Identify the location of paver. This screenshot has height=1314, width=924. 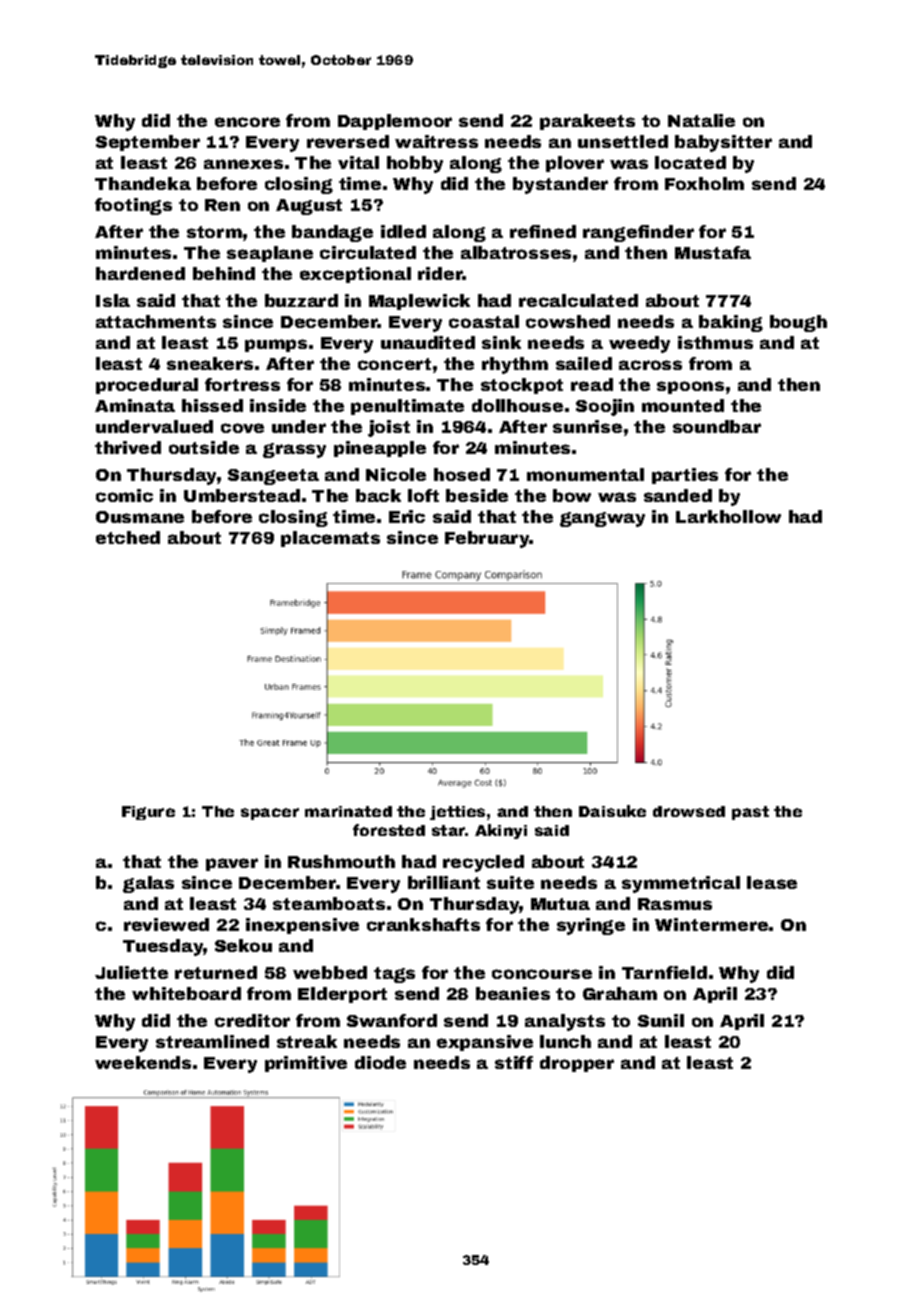
(232, 864).
